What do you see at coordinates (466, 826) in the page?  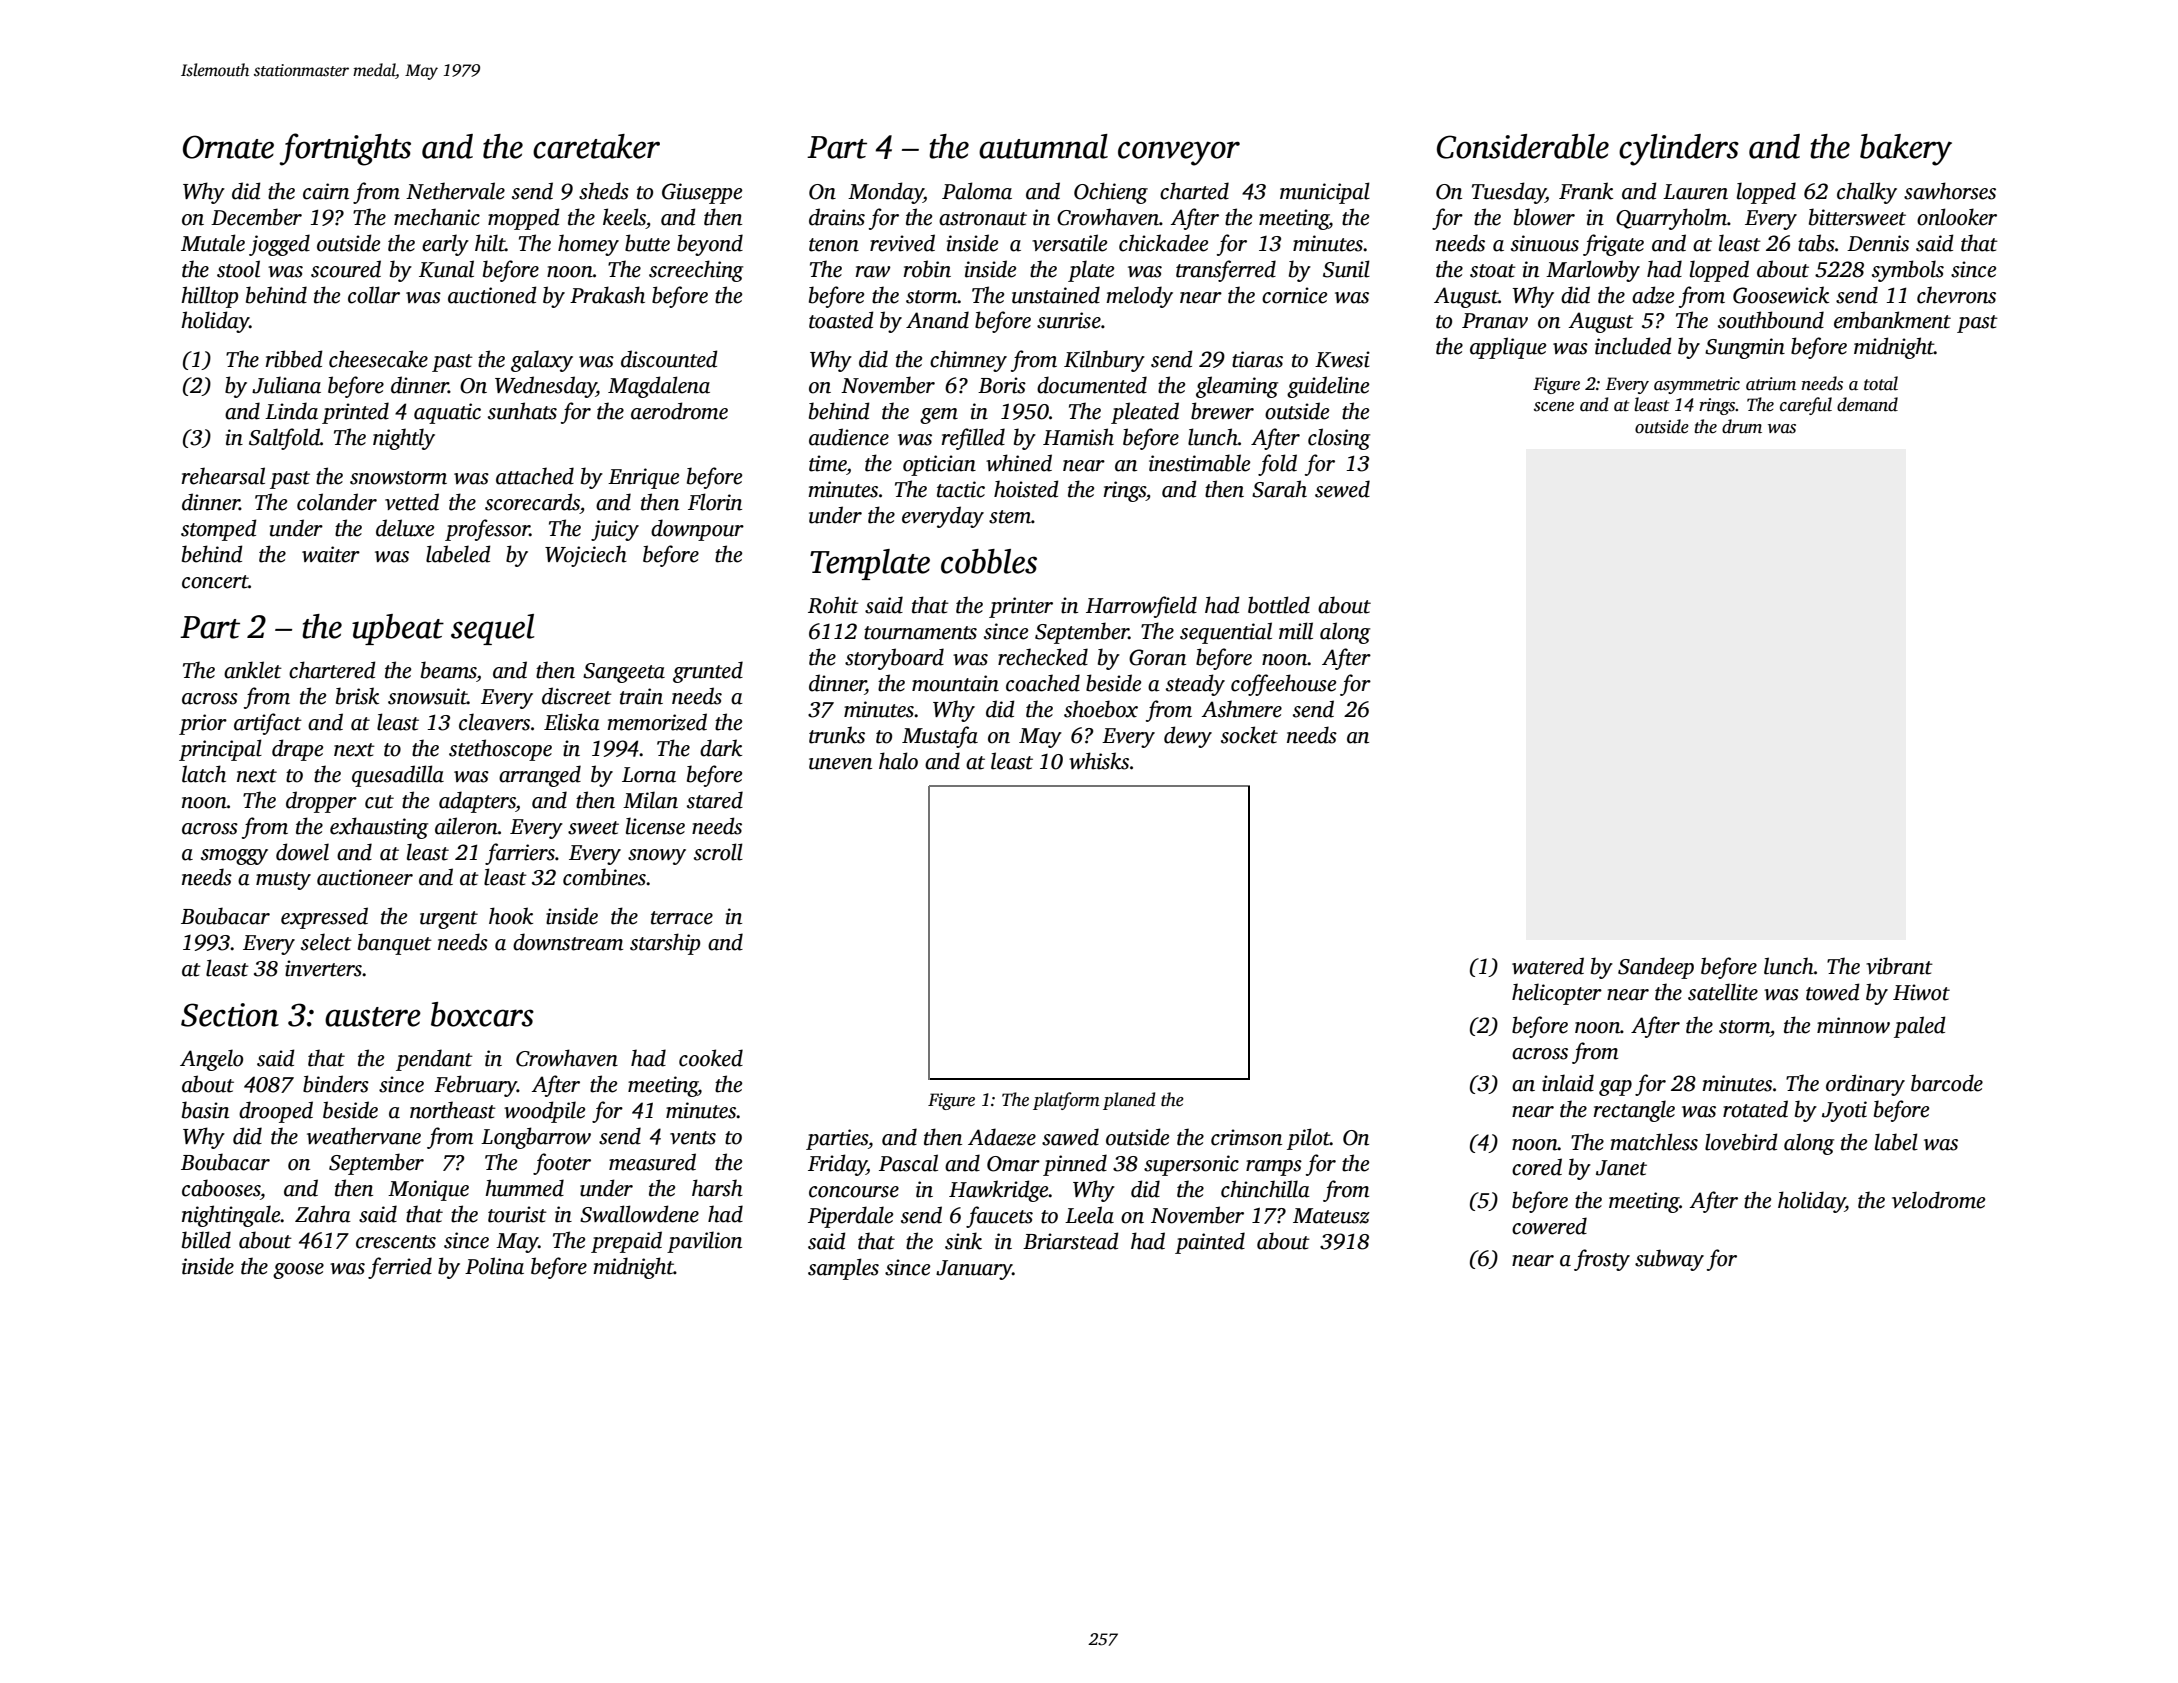 I see `aileron` at bounding box center [466, 826].
